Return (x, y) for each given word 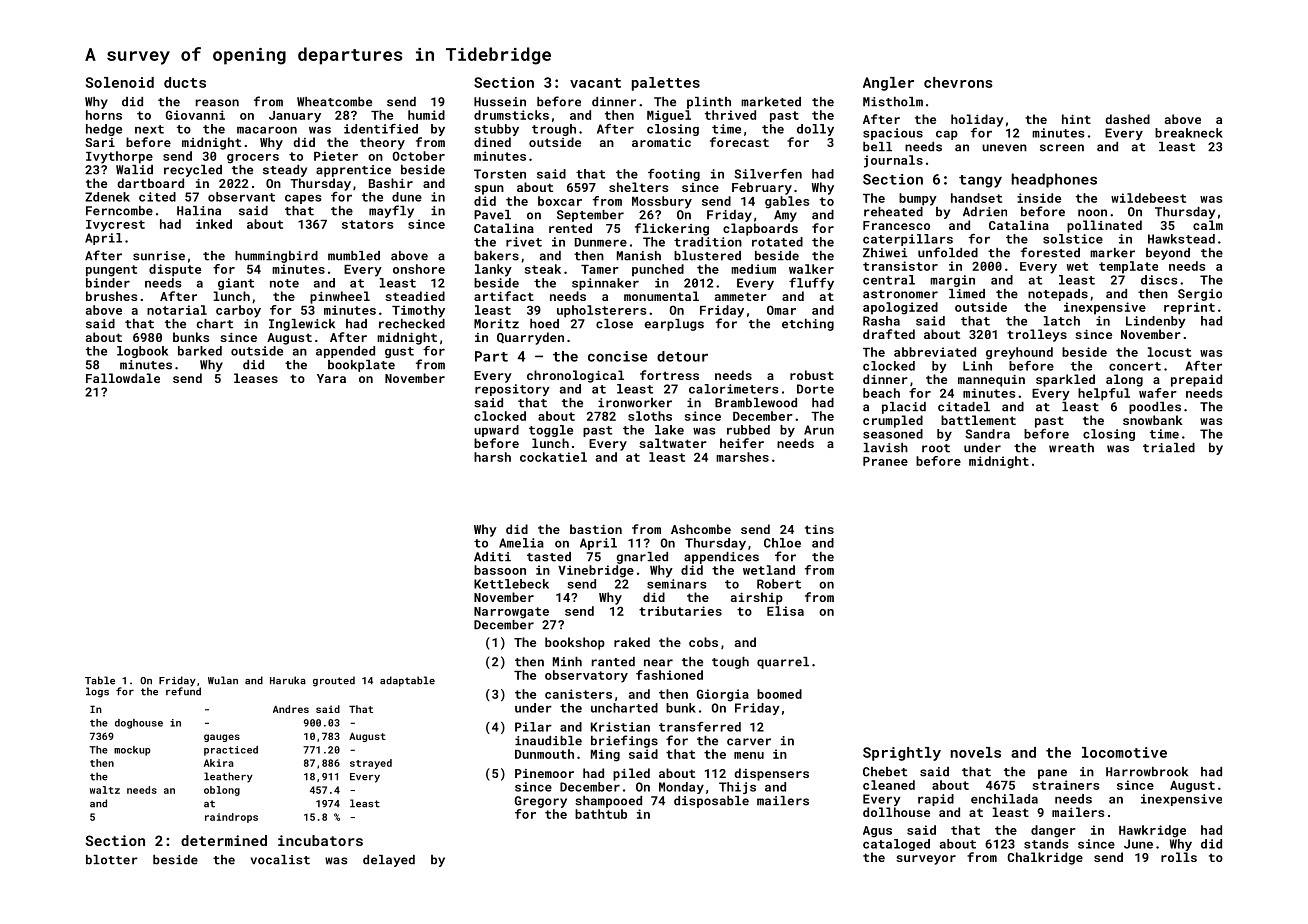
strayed (371, 764)
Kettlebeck (511, 584)
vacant (595, 83)
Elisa (785, 611)
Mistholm (893, 102)
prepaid (1196, 380)
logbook (142, 352)
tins (819, 529)
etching (808, 325)
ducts (185, 82)
